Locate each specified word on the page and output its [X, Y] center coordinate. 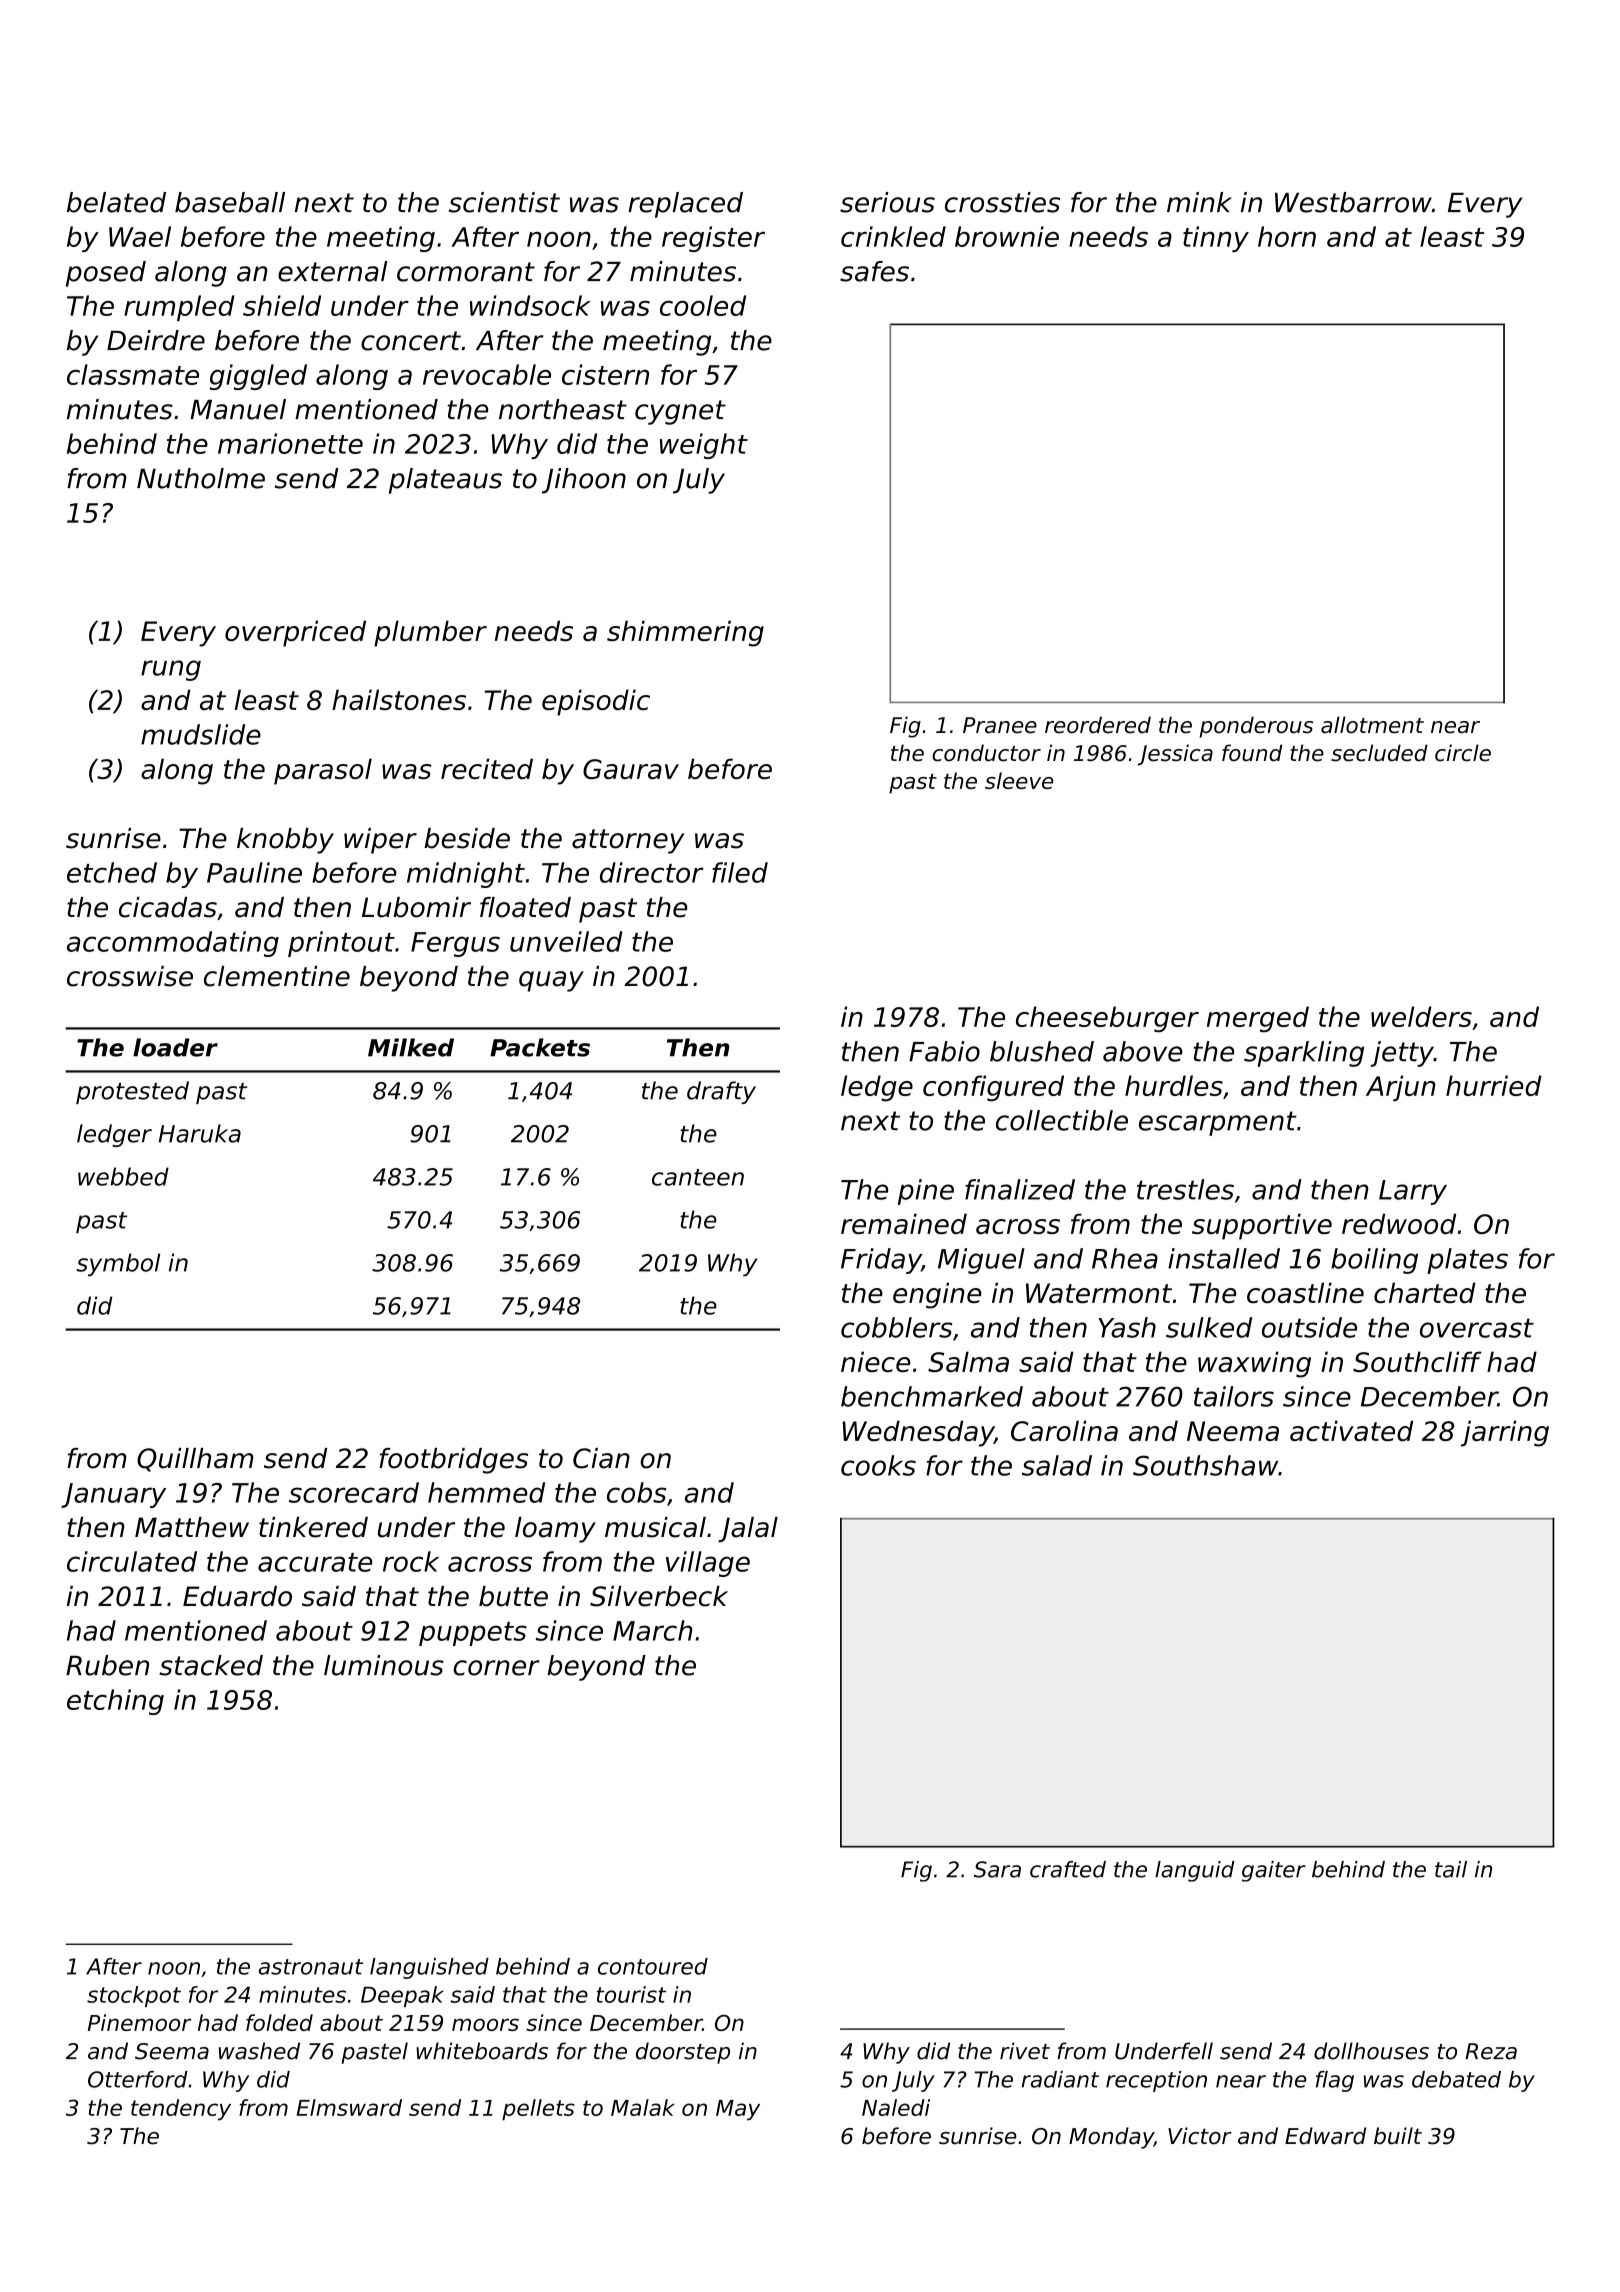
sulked [1209, 1327]
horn [1287, 236]
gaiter [1274, 1871]
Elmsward [349, 2107]
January [113, 1495]
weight [704, 446]
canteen [698, 1177]
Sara [997, 1869]
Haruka [200, 1133]
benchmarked [932, 1396]
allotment [1372, 725]
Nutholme [201, 478]
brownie [1007, 236]
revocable [487, 374]
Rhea [1125, 1258]
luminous [384, 1665]
